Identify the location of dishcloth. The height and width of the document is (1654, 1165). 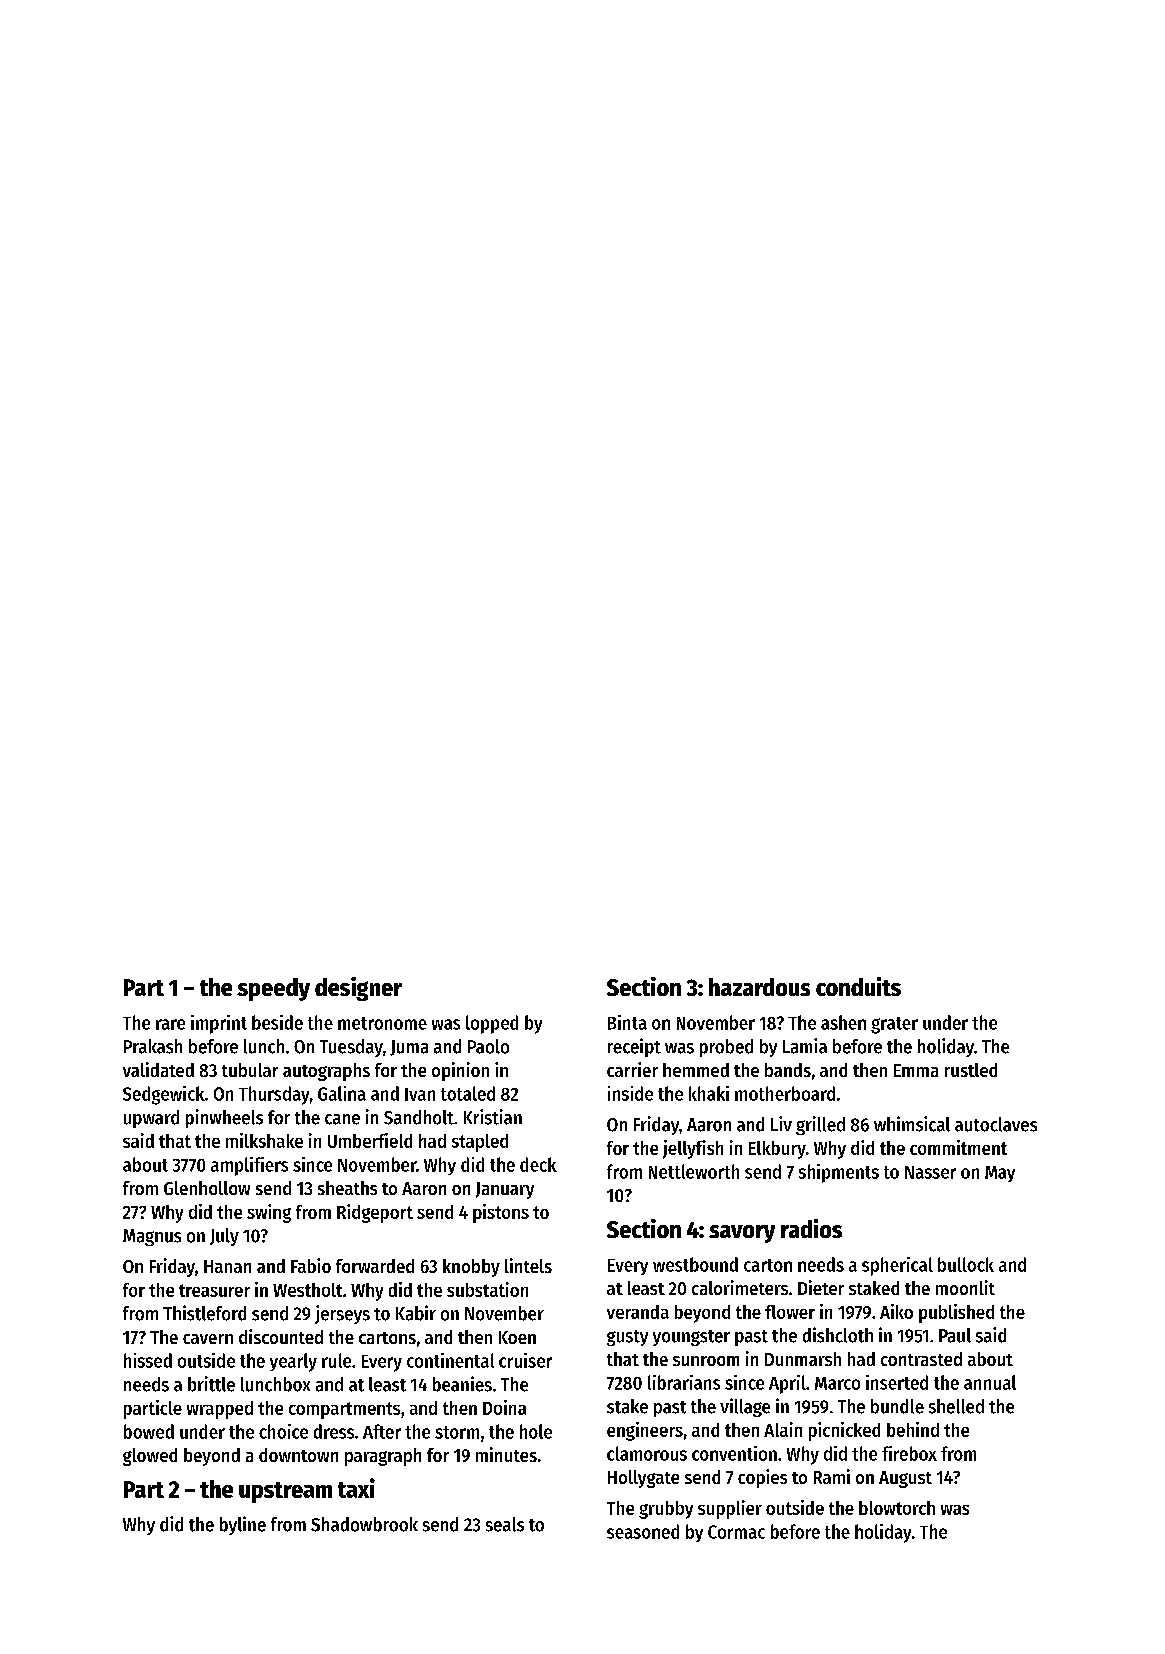
(838, 1335).
